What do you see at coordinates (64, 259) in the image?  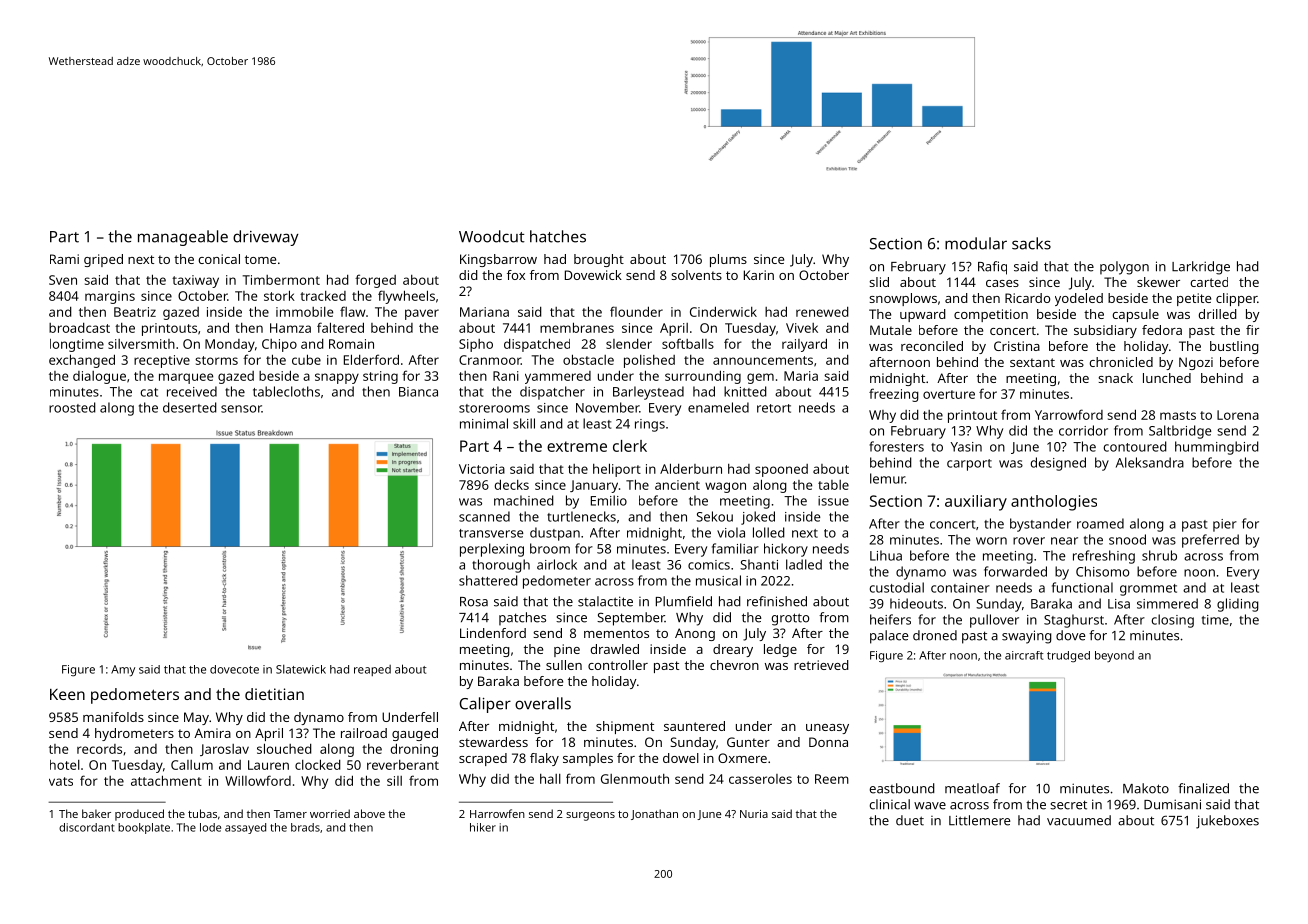 I see `Rami` at bounding box center [64, 259].
